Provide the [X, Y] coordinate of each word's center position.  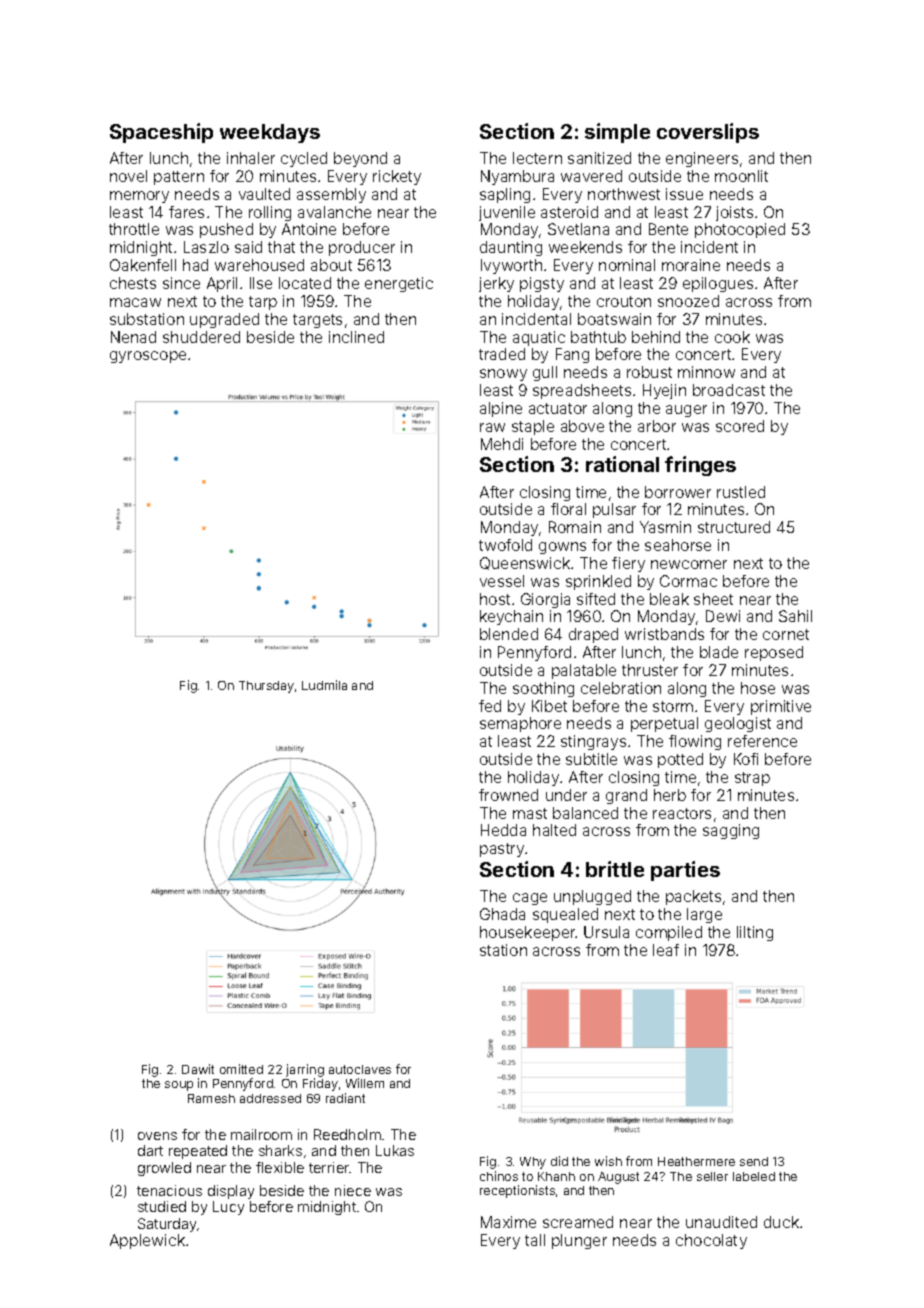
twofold [505, 545]
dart [150, 1150]
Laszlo [206, 247]
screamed [578, 1222]
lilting [755, 933]
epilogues [718, 284]
